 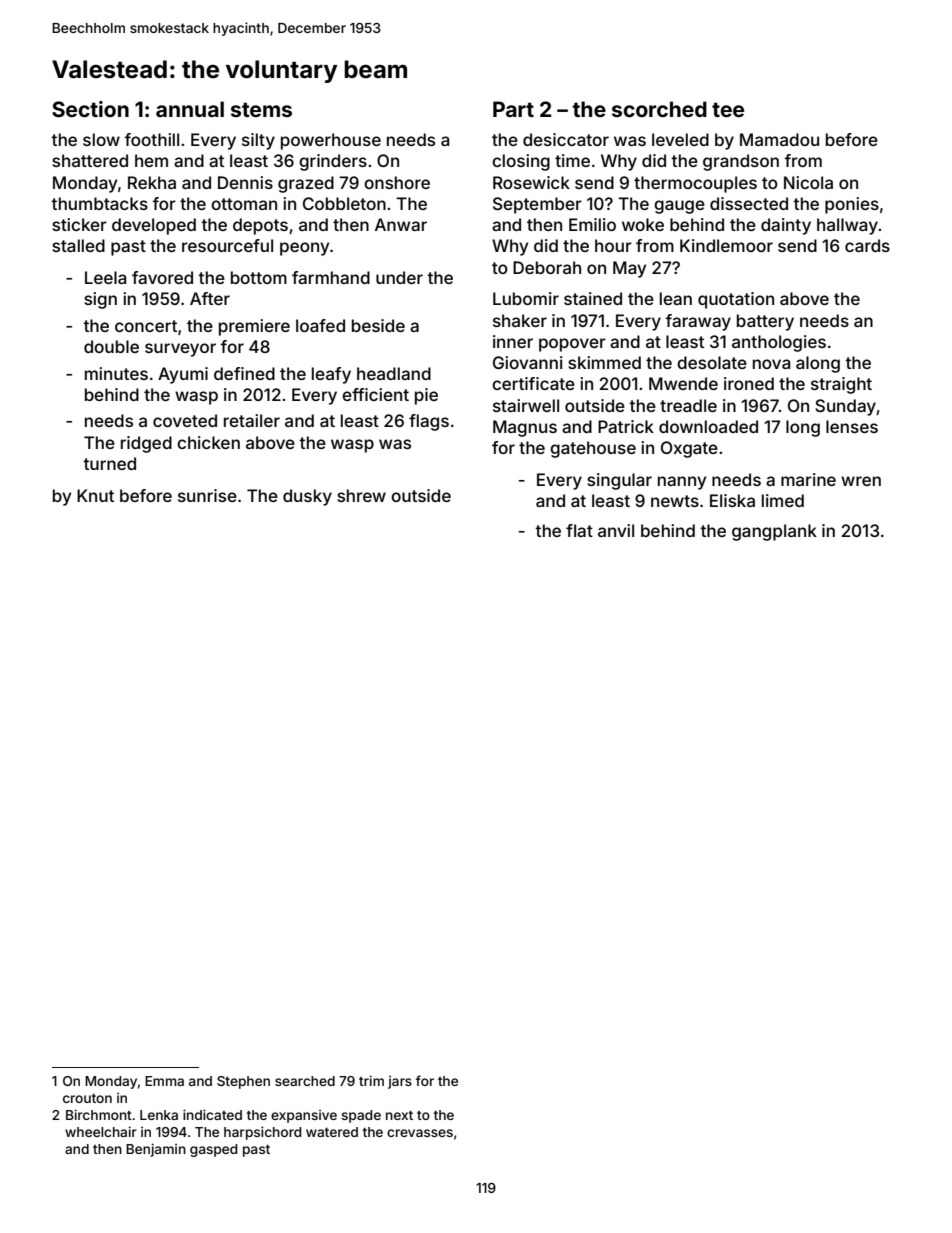 I want to click on newts, so click(x=675, y=501).
